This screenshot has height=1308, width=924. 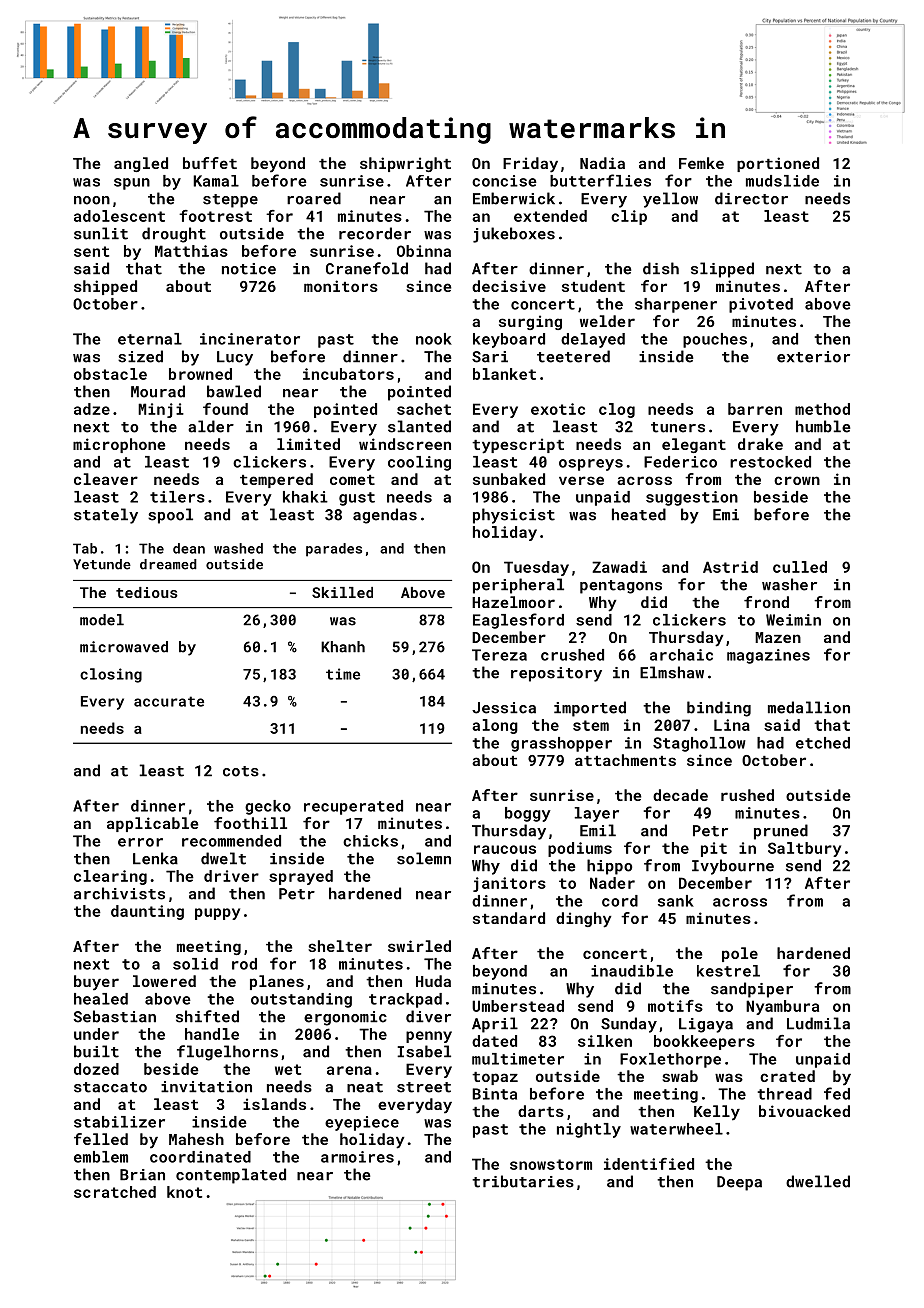 I want to click on swirled, so click(x=419, y=946).
